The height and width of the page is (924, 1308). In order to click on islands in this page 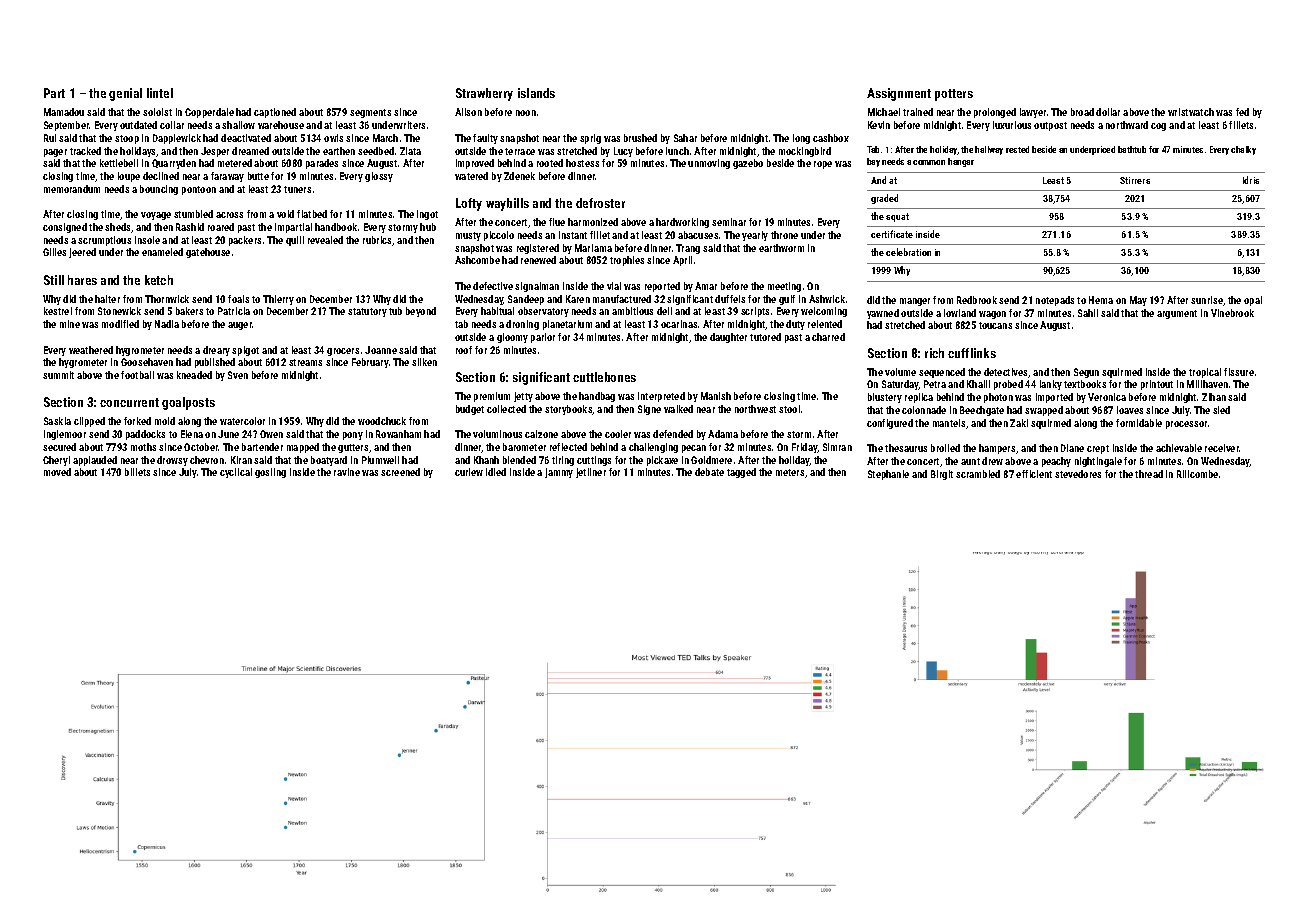, I will do `click(536, 93)`.
